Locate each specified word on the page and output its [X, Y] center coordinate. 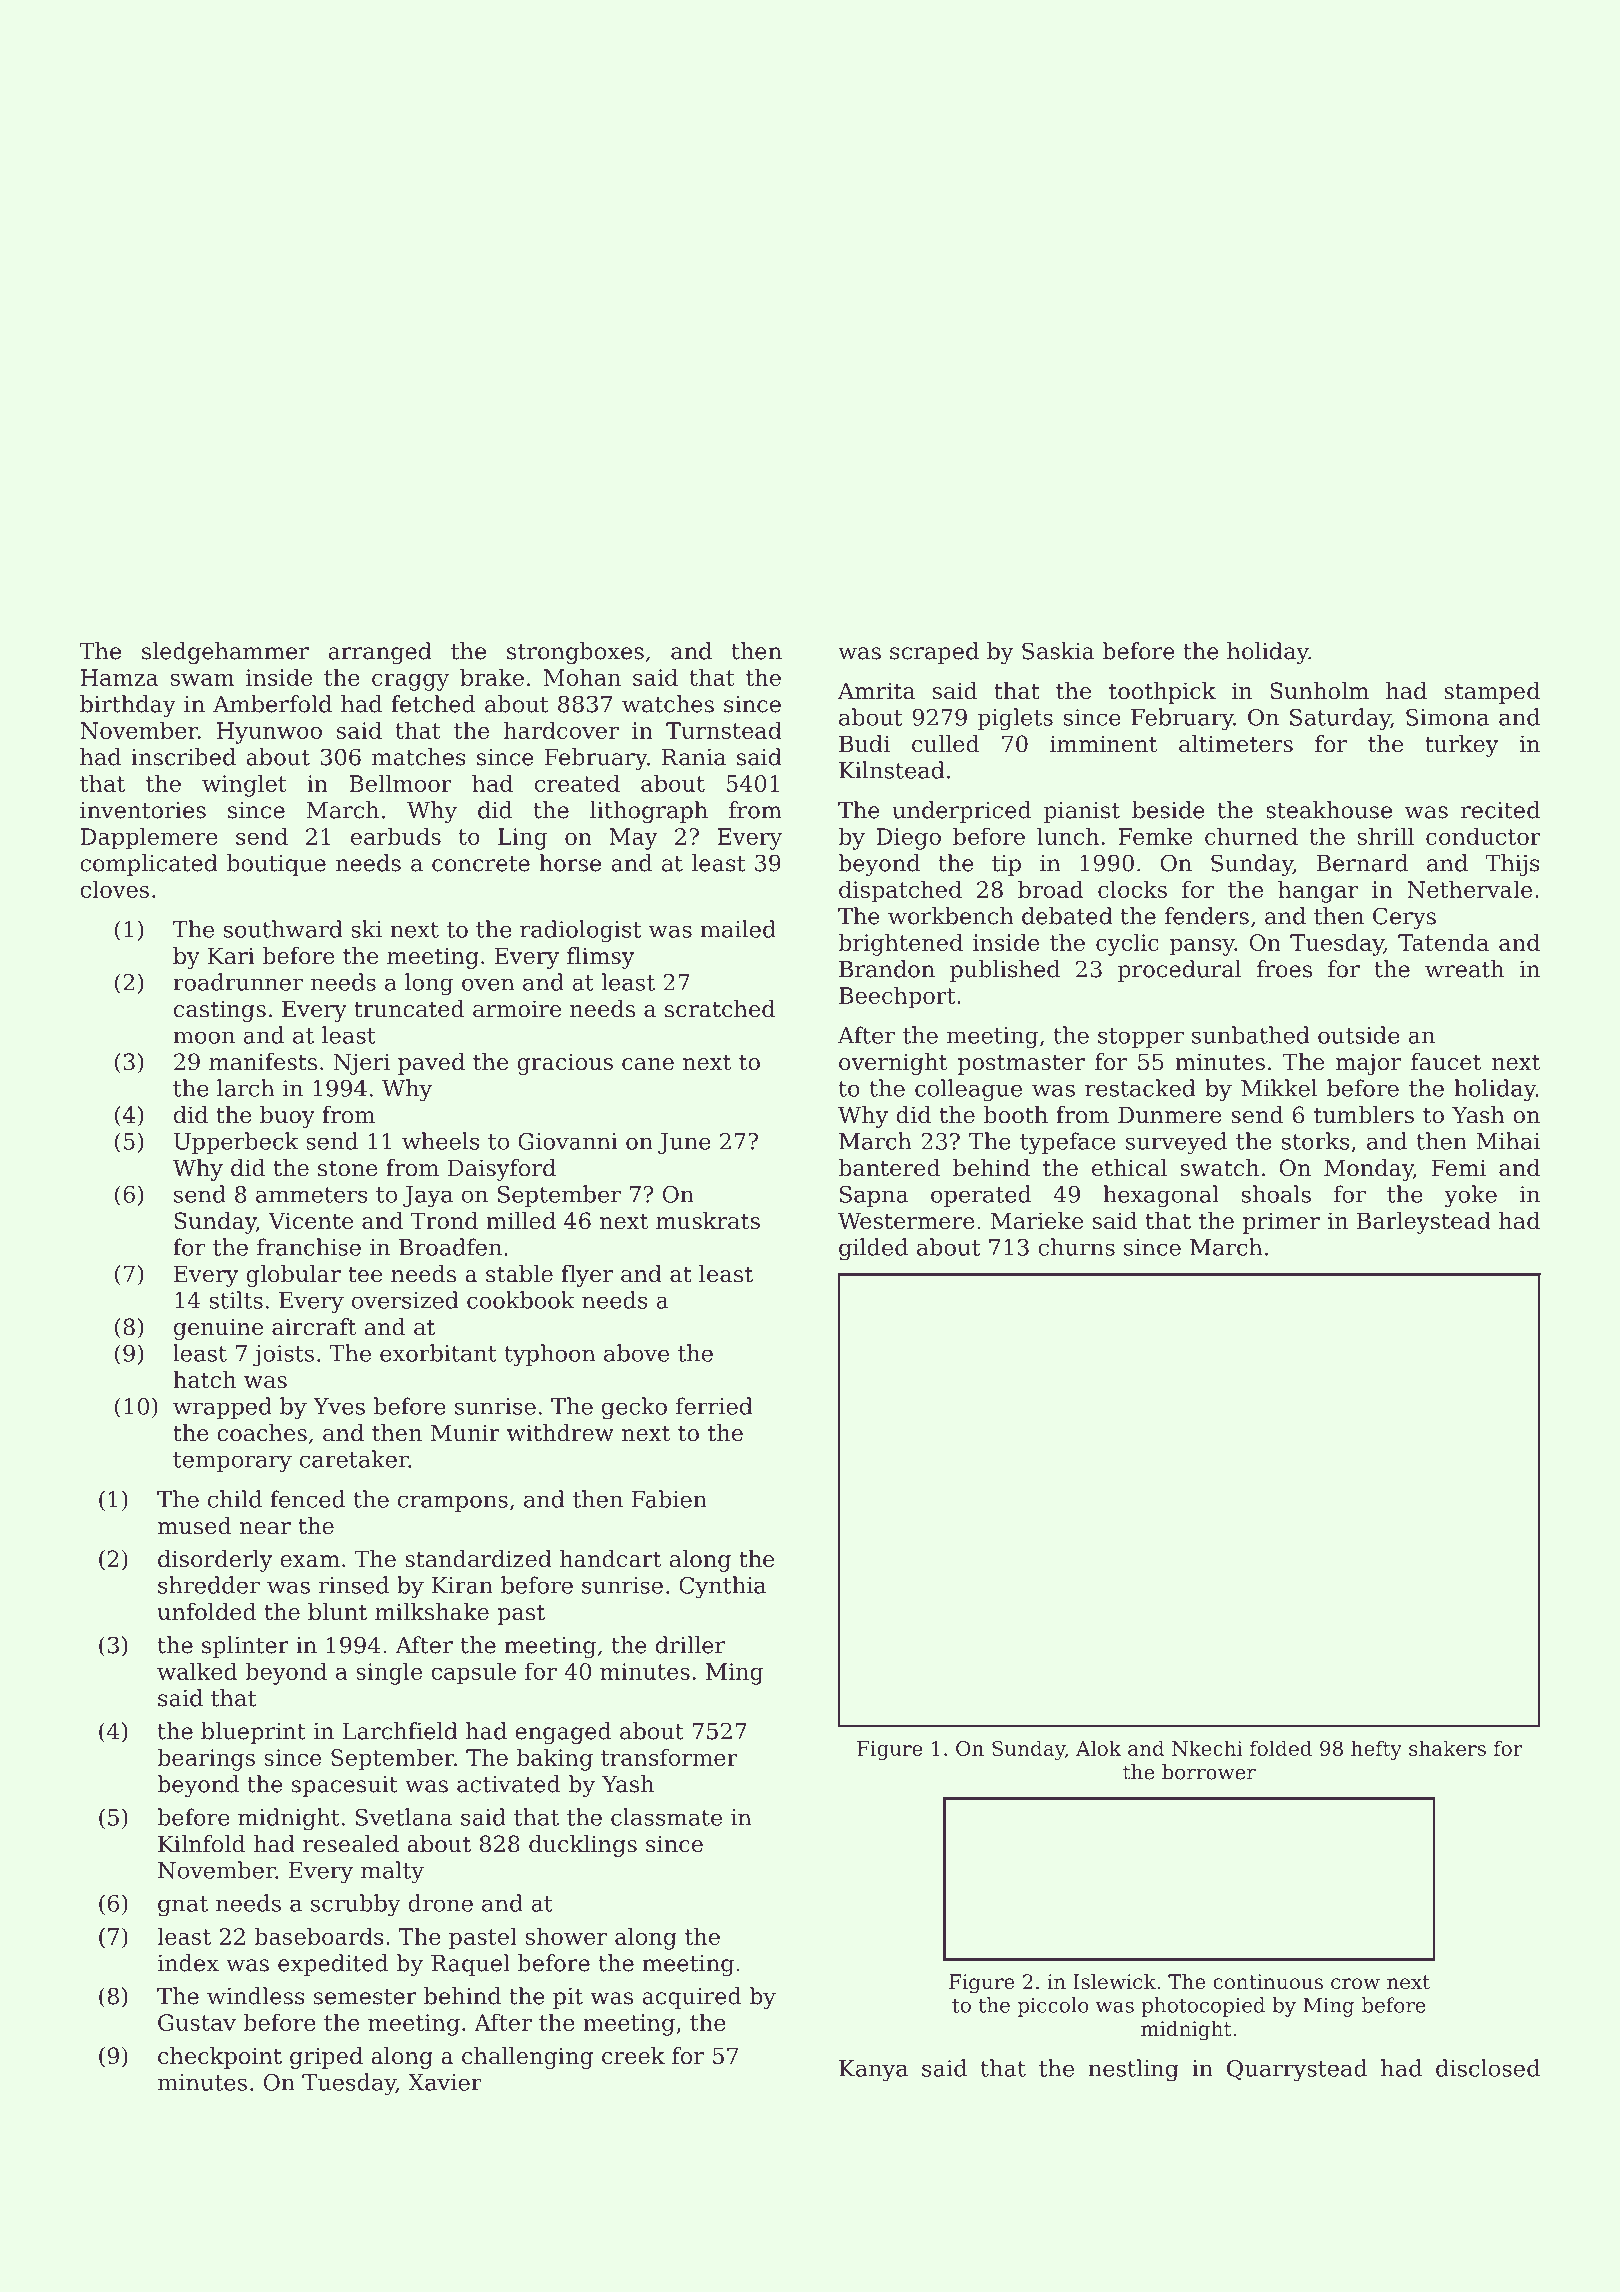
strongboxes [575, 653]
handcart [610, 1559]
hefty [1376, 1750]
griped [326, 2058]
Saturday [1340, 719]
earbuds [396, 836]
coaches [262, 1433]
